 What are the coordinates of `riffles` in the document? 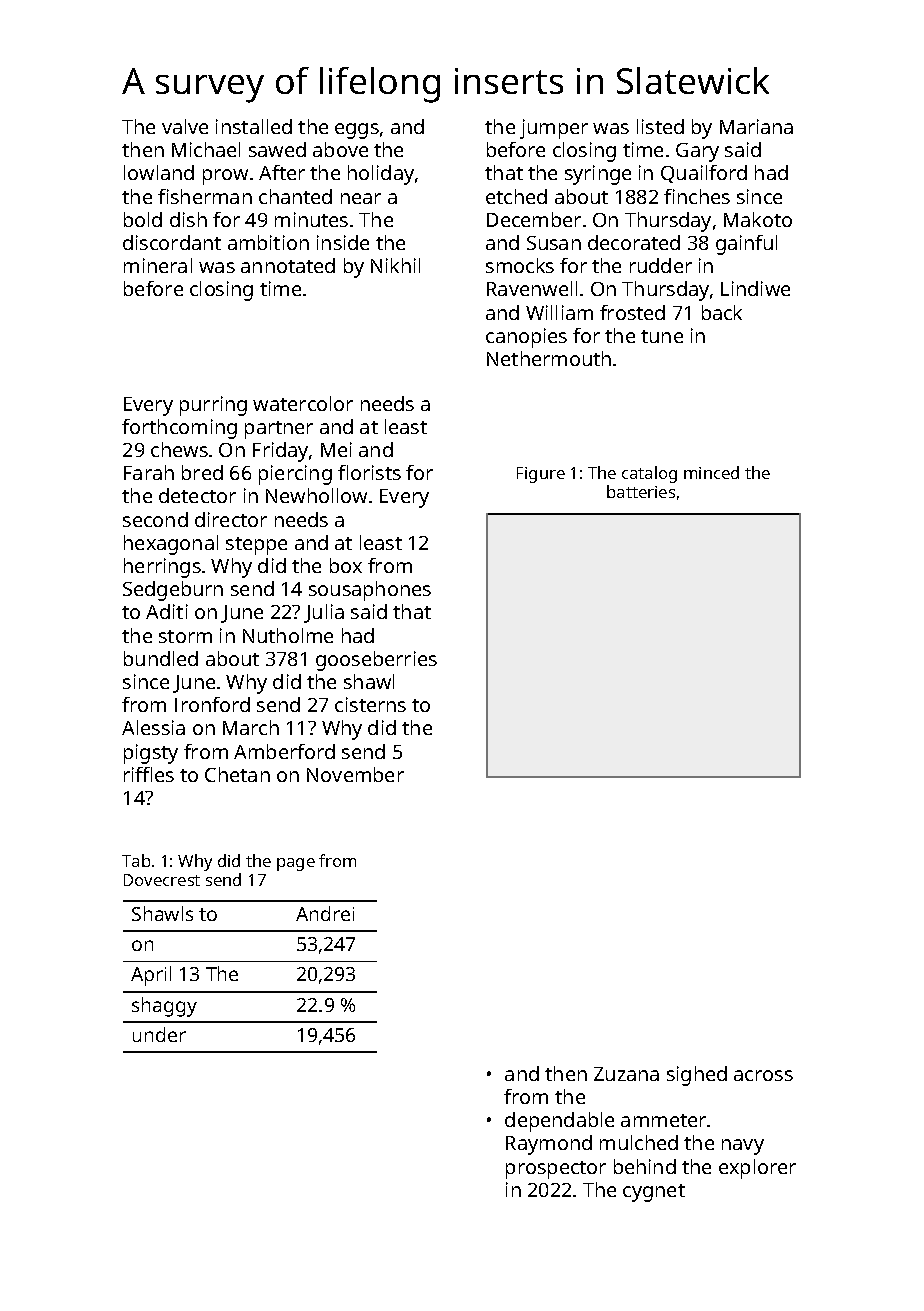 It's located at (149, 774).
